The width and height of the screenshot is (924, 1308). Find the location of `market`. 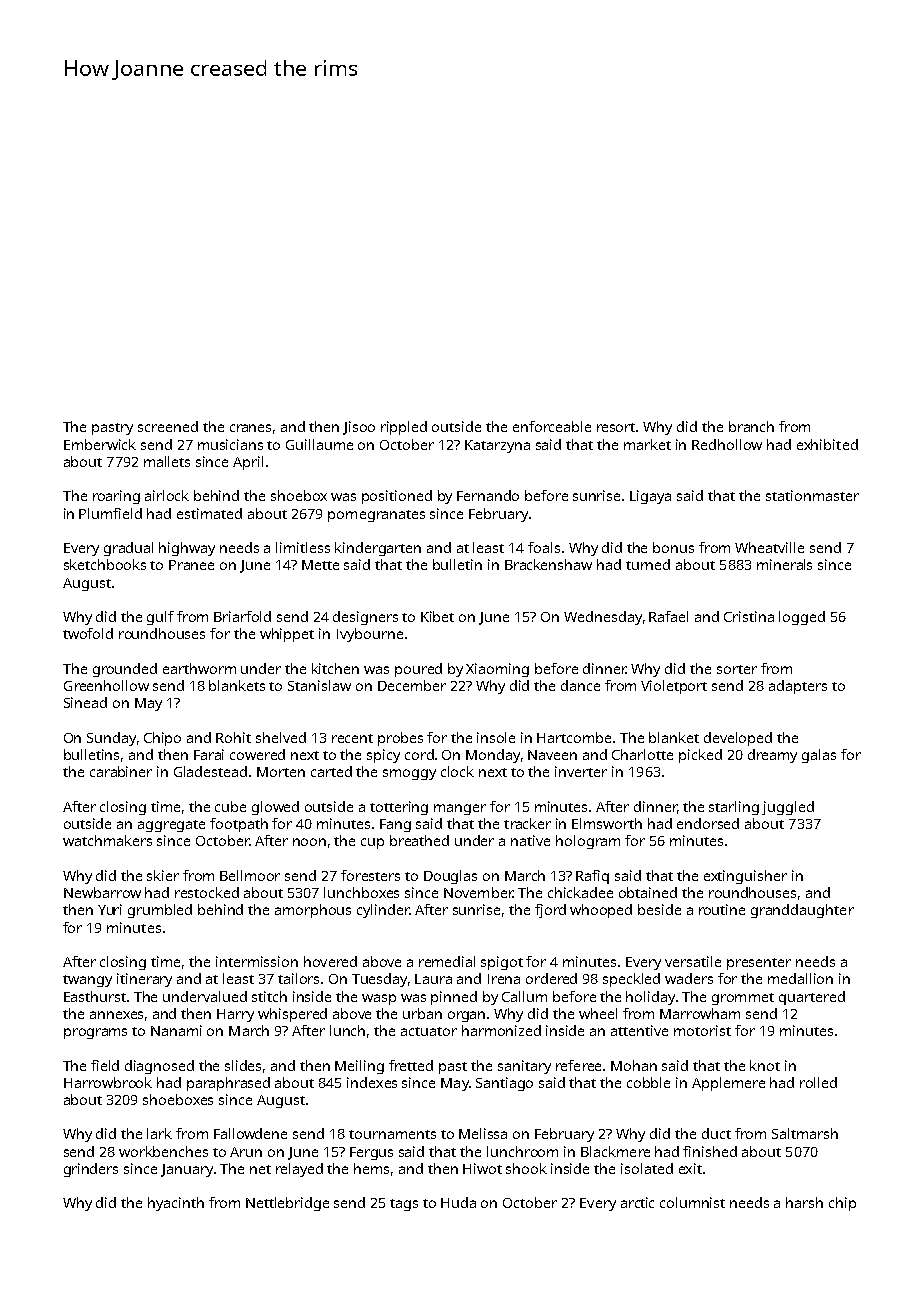

market is located at coordinates (647, 444).
